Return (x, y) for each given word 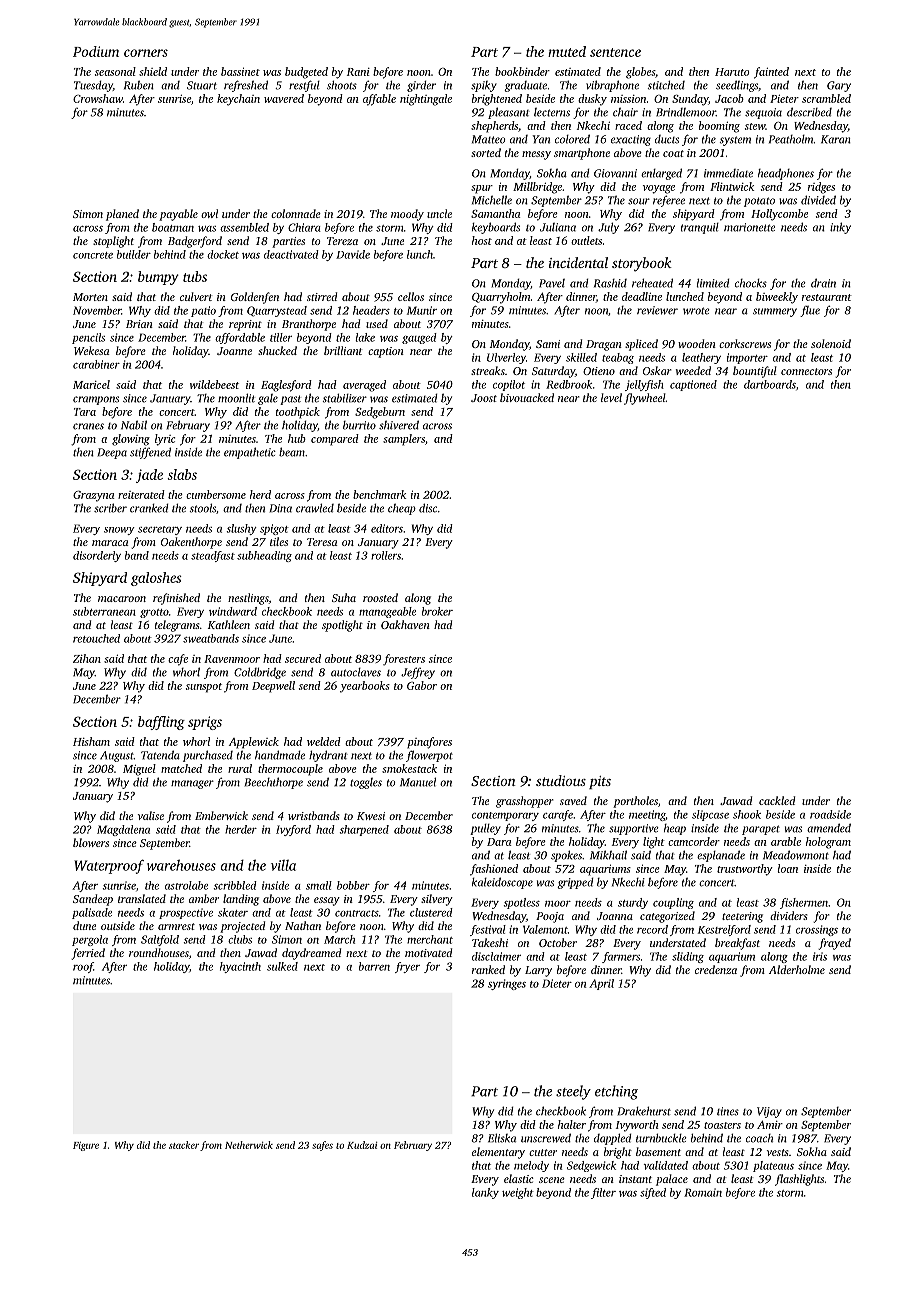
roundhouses (159, 952)
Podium (96, 51)
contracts (357, 913)
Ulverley (506, 358)
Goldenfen (255, 298)
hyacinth (240, 967)
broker (437, 611)
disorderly (97, 556)
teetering (742, 917)
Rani (358, 72)
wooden (697, 343)
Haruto (732, 72)
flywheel (645, 399)
